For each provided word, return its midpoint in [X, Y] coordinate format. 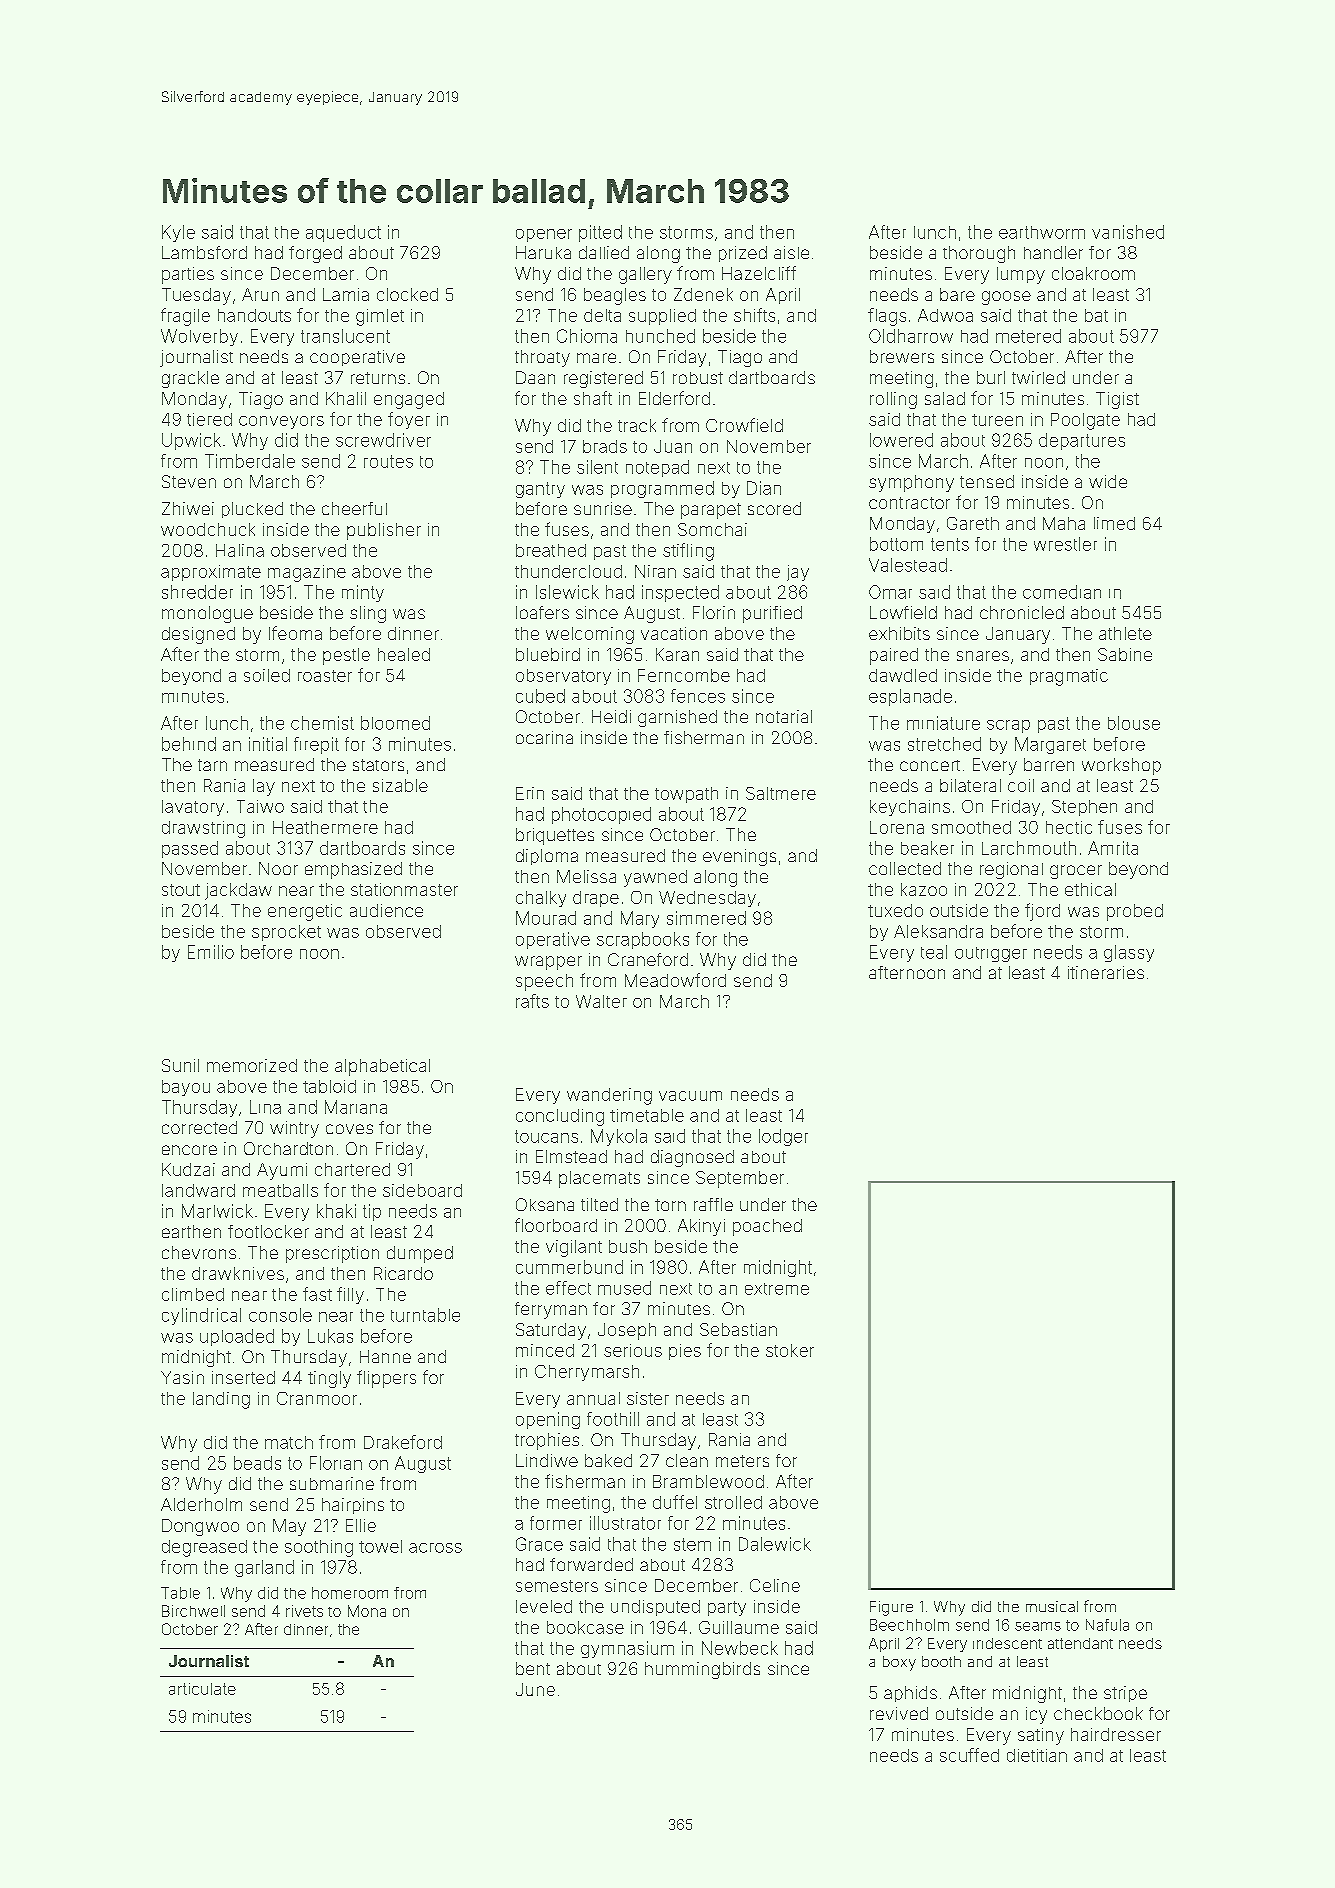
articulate [202, 1689]
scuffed [969, 1755]
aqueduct [343, 233]
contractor [909, 503]
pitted [600, 233]
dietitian [1037, 1755]
